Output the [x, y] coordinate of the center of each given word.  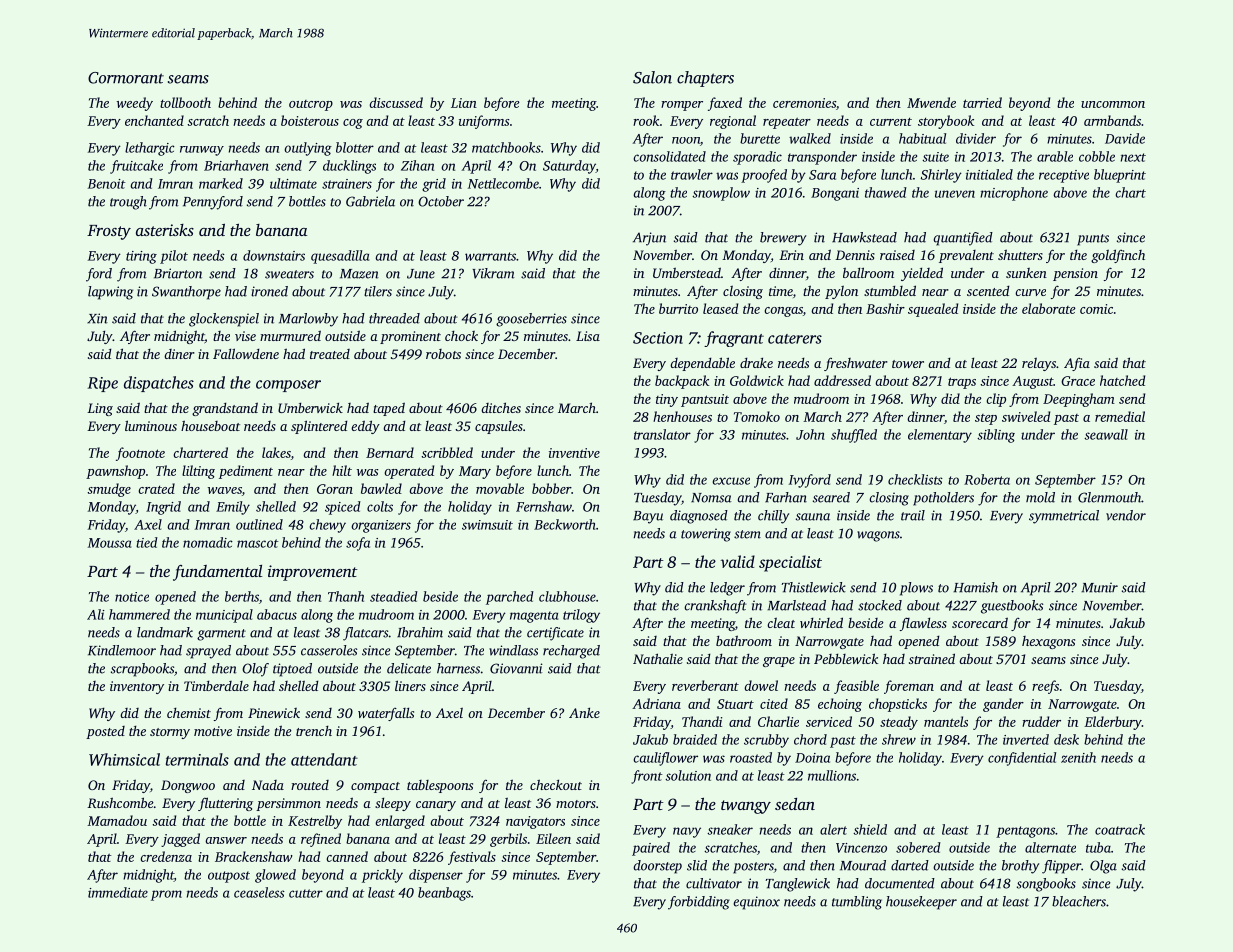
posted [105, 732]
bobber [551, 488]
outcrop [311, 105]
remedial [1120, 416]
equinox [756, 903]
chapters [705, 79]
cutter [306, 893]
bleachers [1079, 901]
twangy [746, 807]
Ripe [103, 384]
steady [899, 723]
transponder [822, 158]
